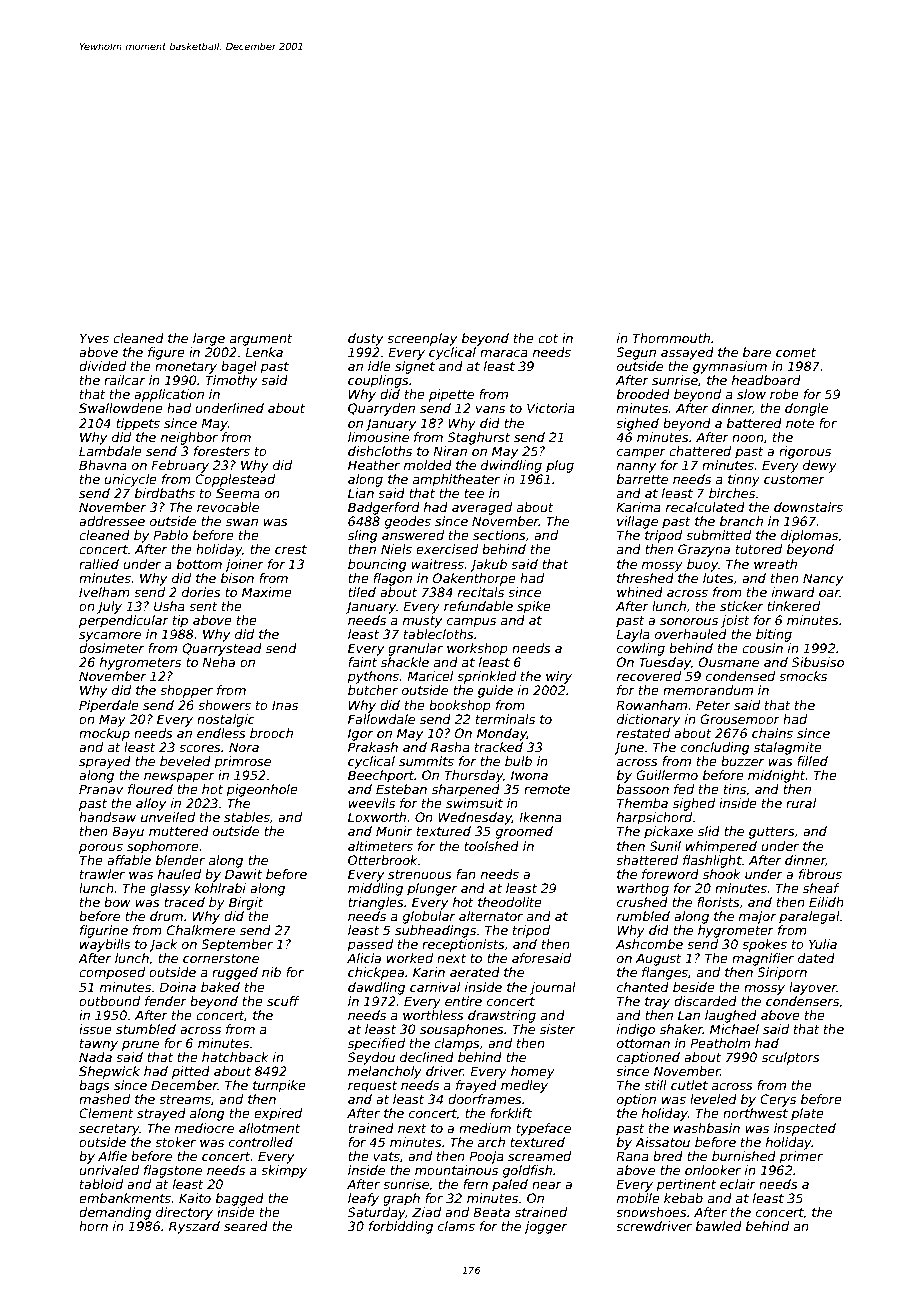 The image size is (924, 1308). Describe the element at coordinates (457, 1044) in the screenshot. I see `clamps` at that location.
